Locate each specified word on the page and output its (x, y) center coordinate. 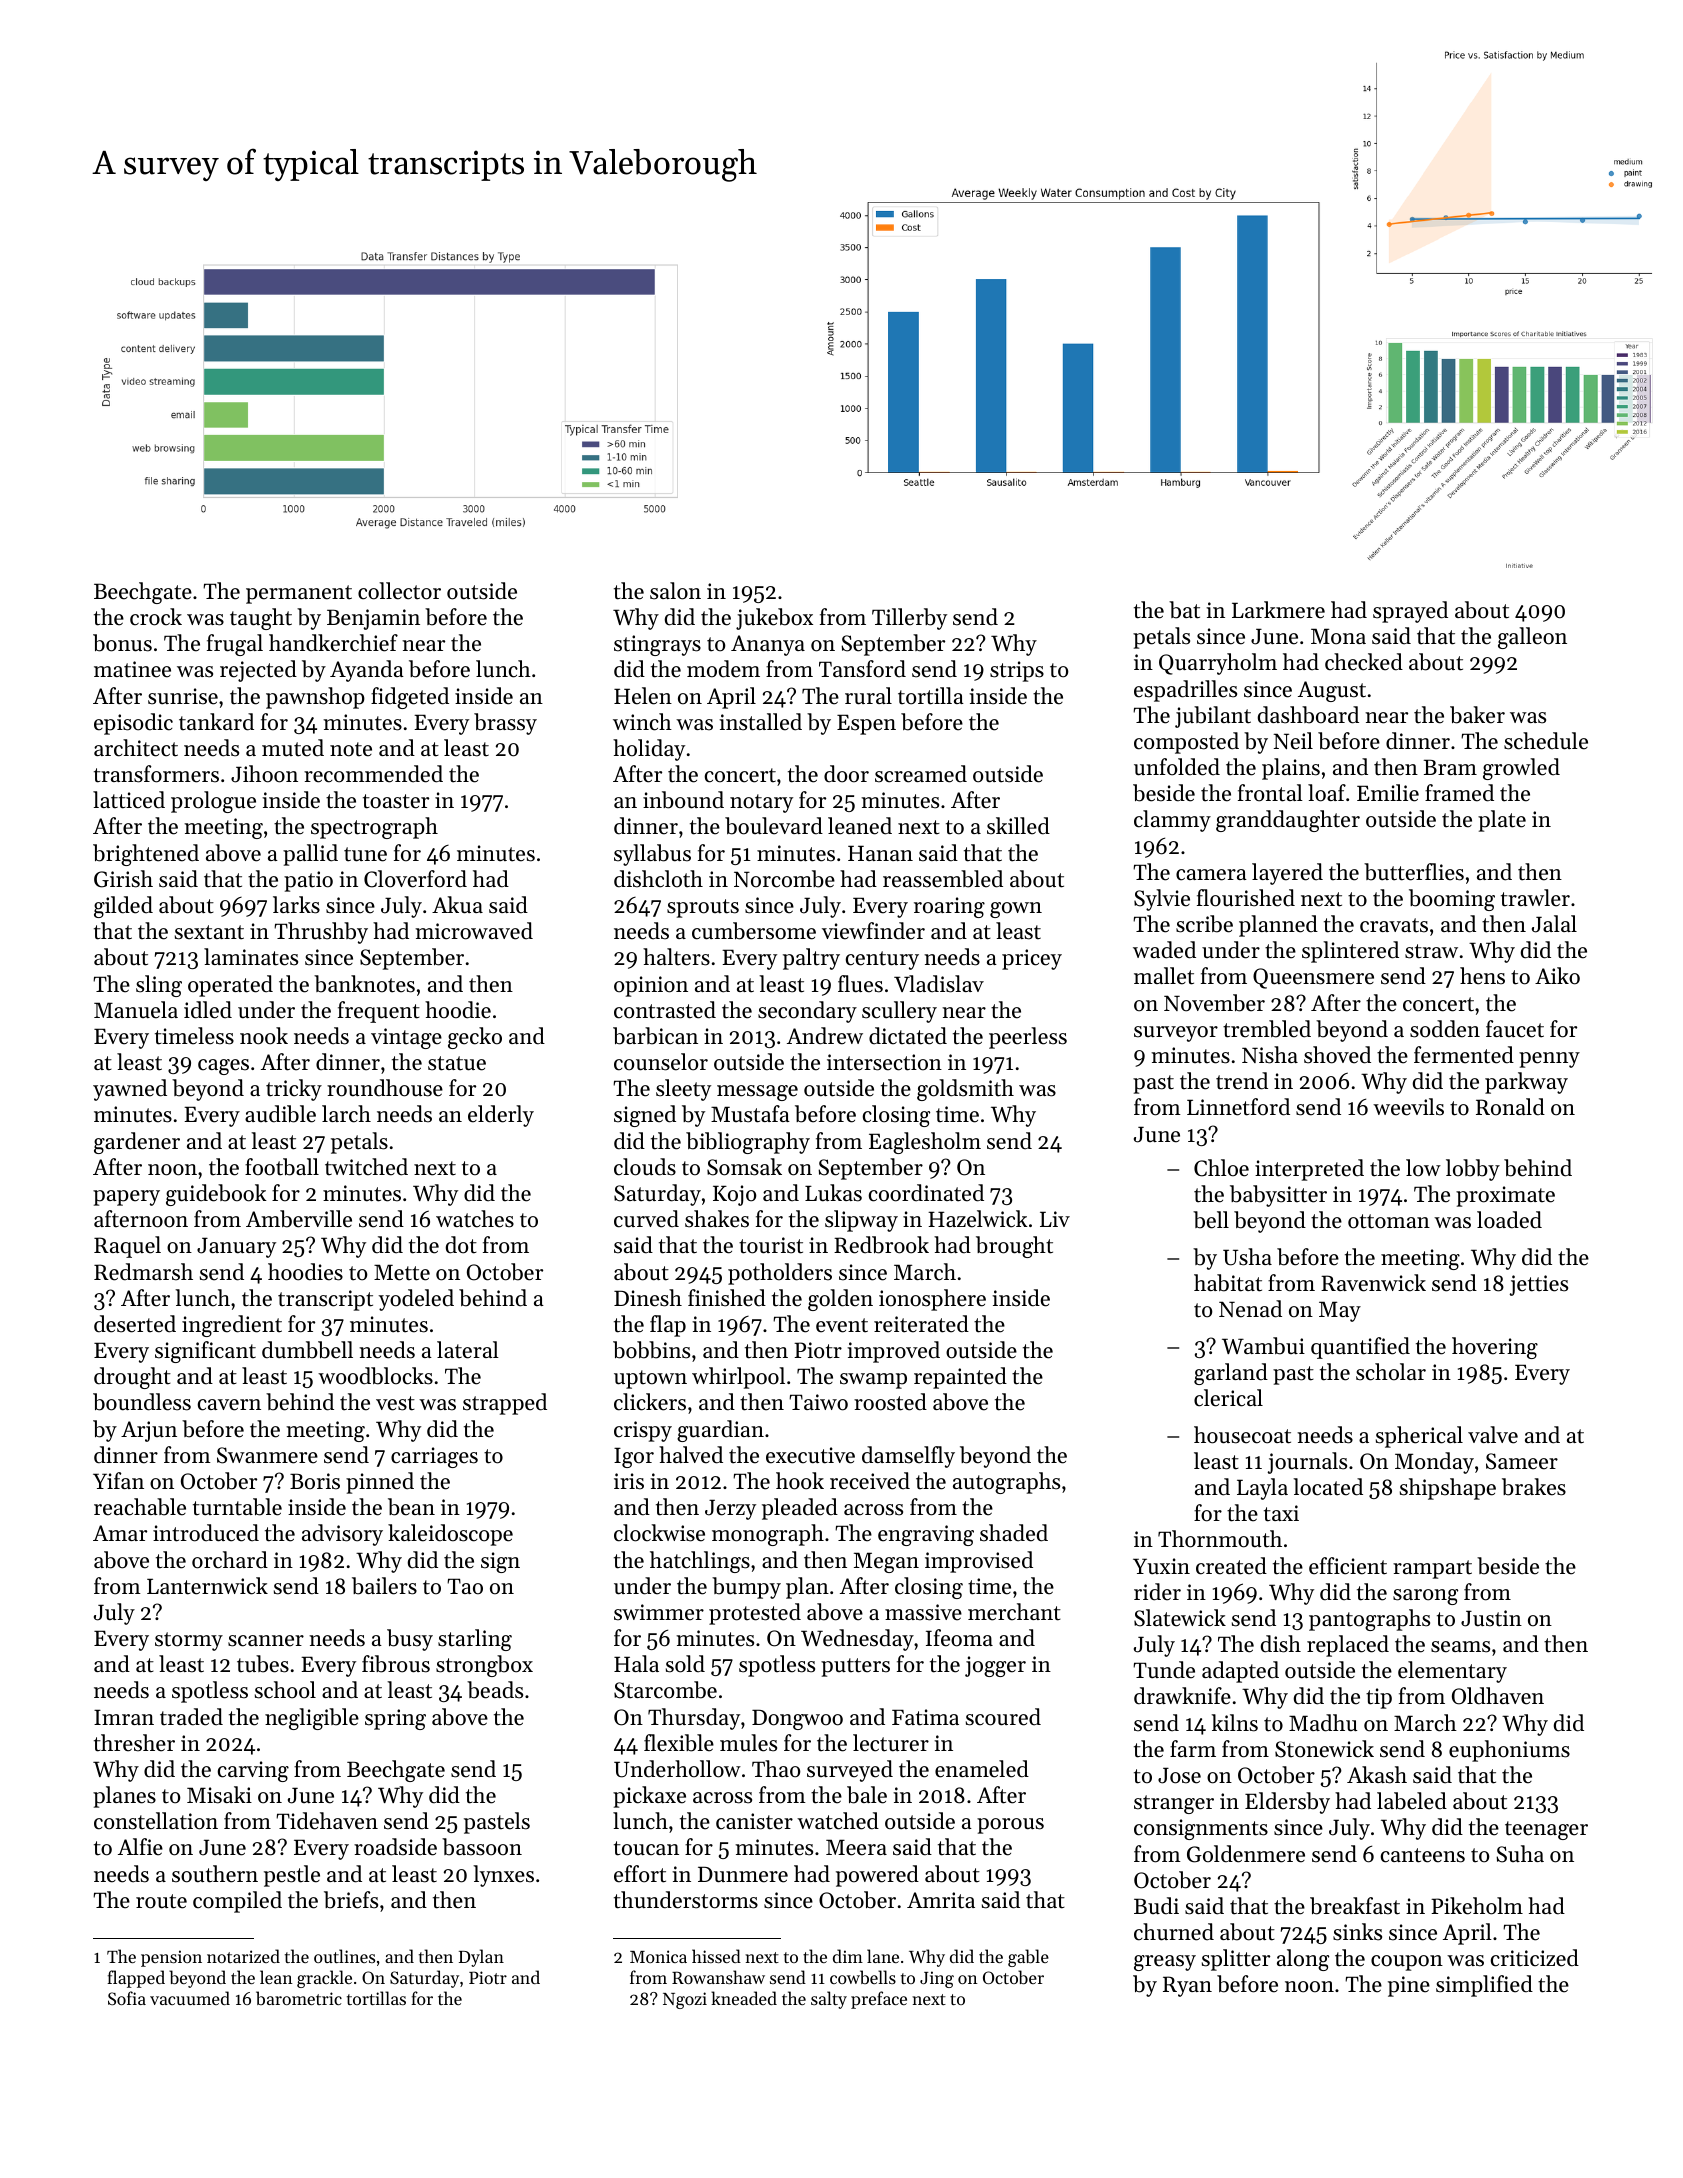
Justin (1491, 1618)
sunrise (183, 696)
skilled (1018, 826)
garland (1231, 1374)
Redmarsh (143, 1272)
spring (395, 1719)
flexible (679, 1743)
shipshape (1448, 1489)
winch (642, 722)
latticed (129, 800)
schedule (1546, 741)
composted (1186, 743)
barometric (299, 1998)
